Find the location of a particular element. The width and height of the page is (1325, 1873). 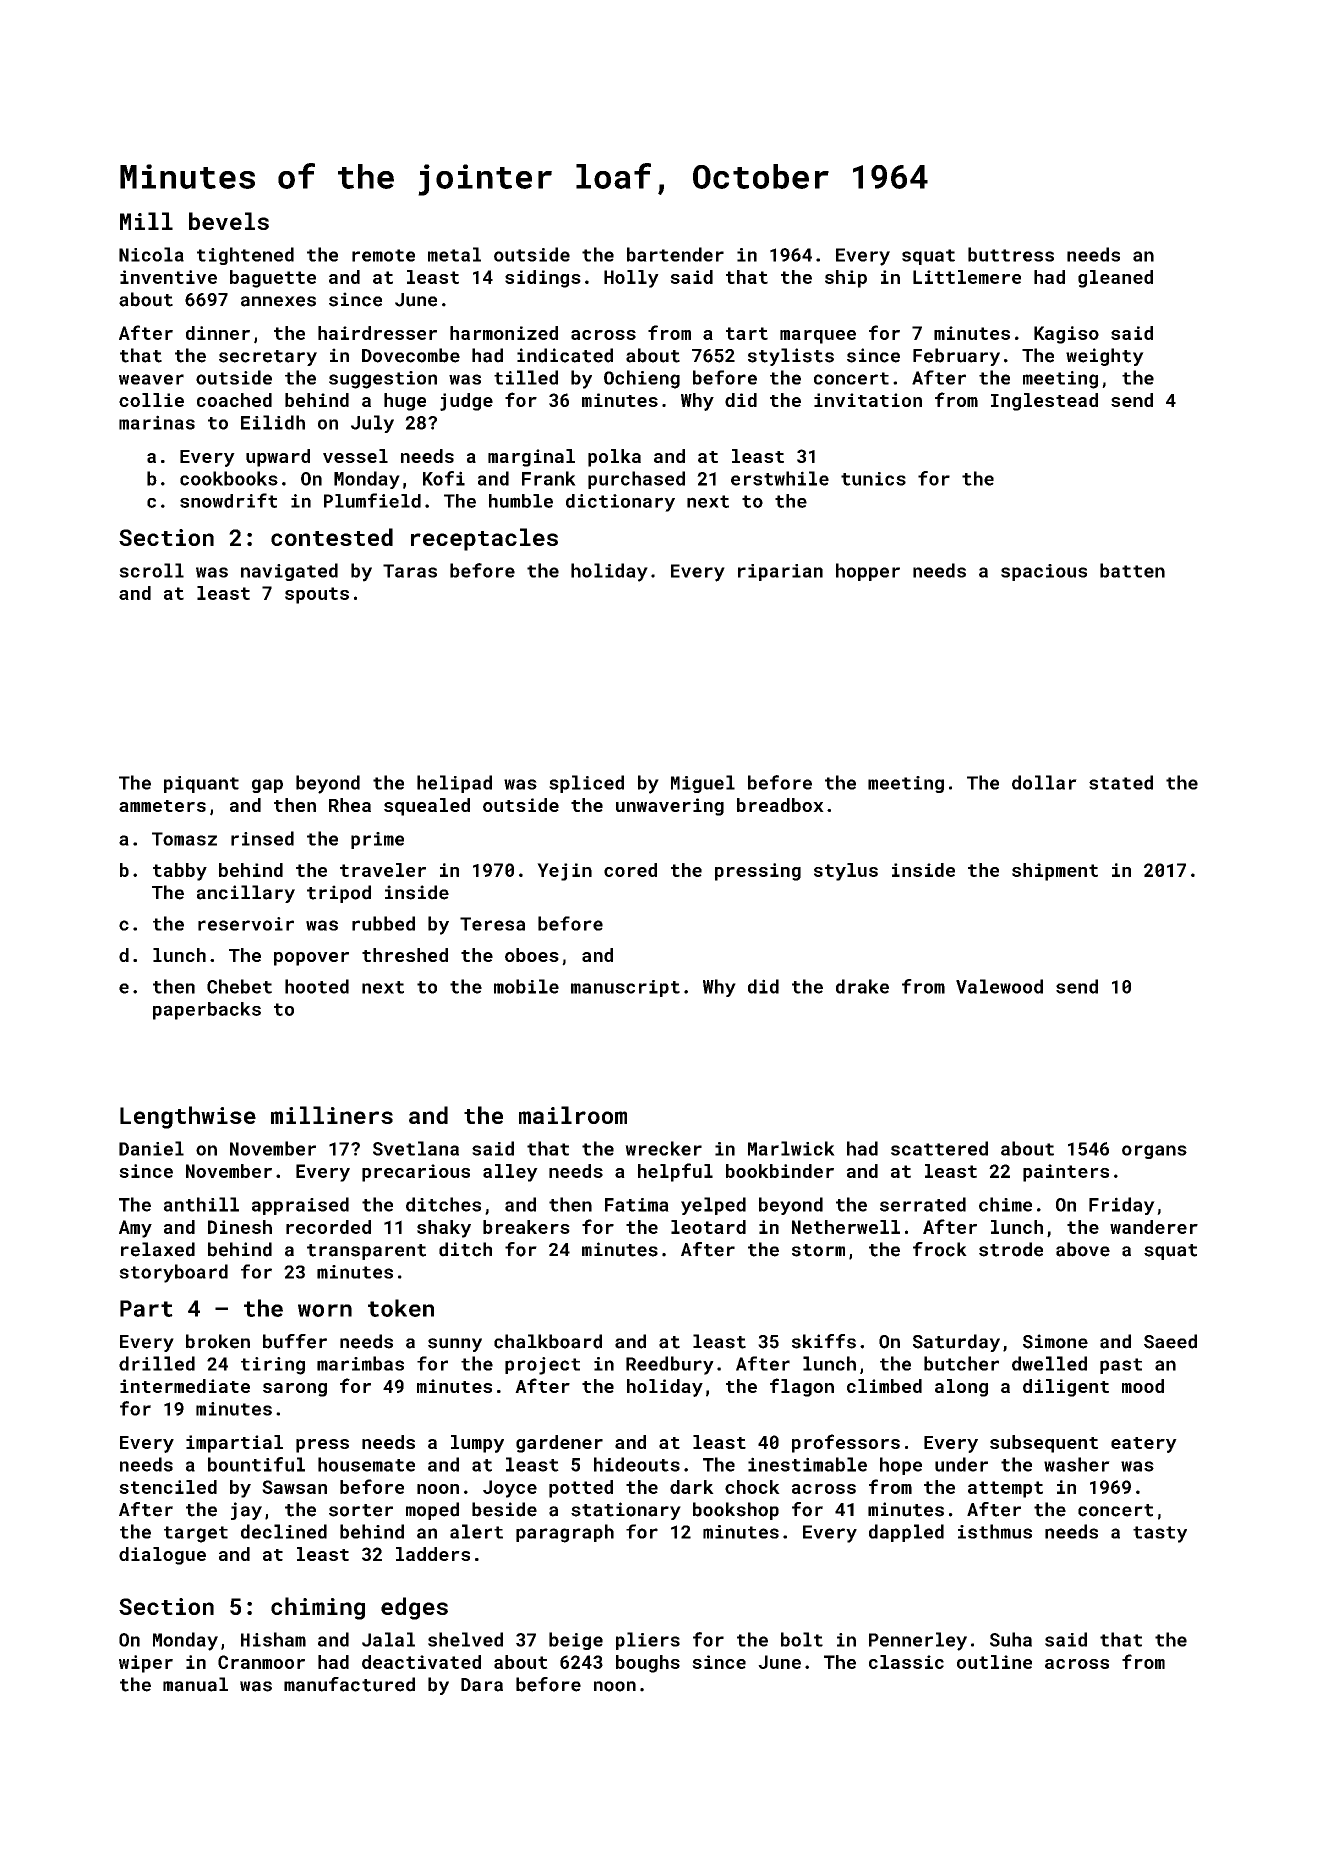

boughs is located at coordinates (648, 1664).
